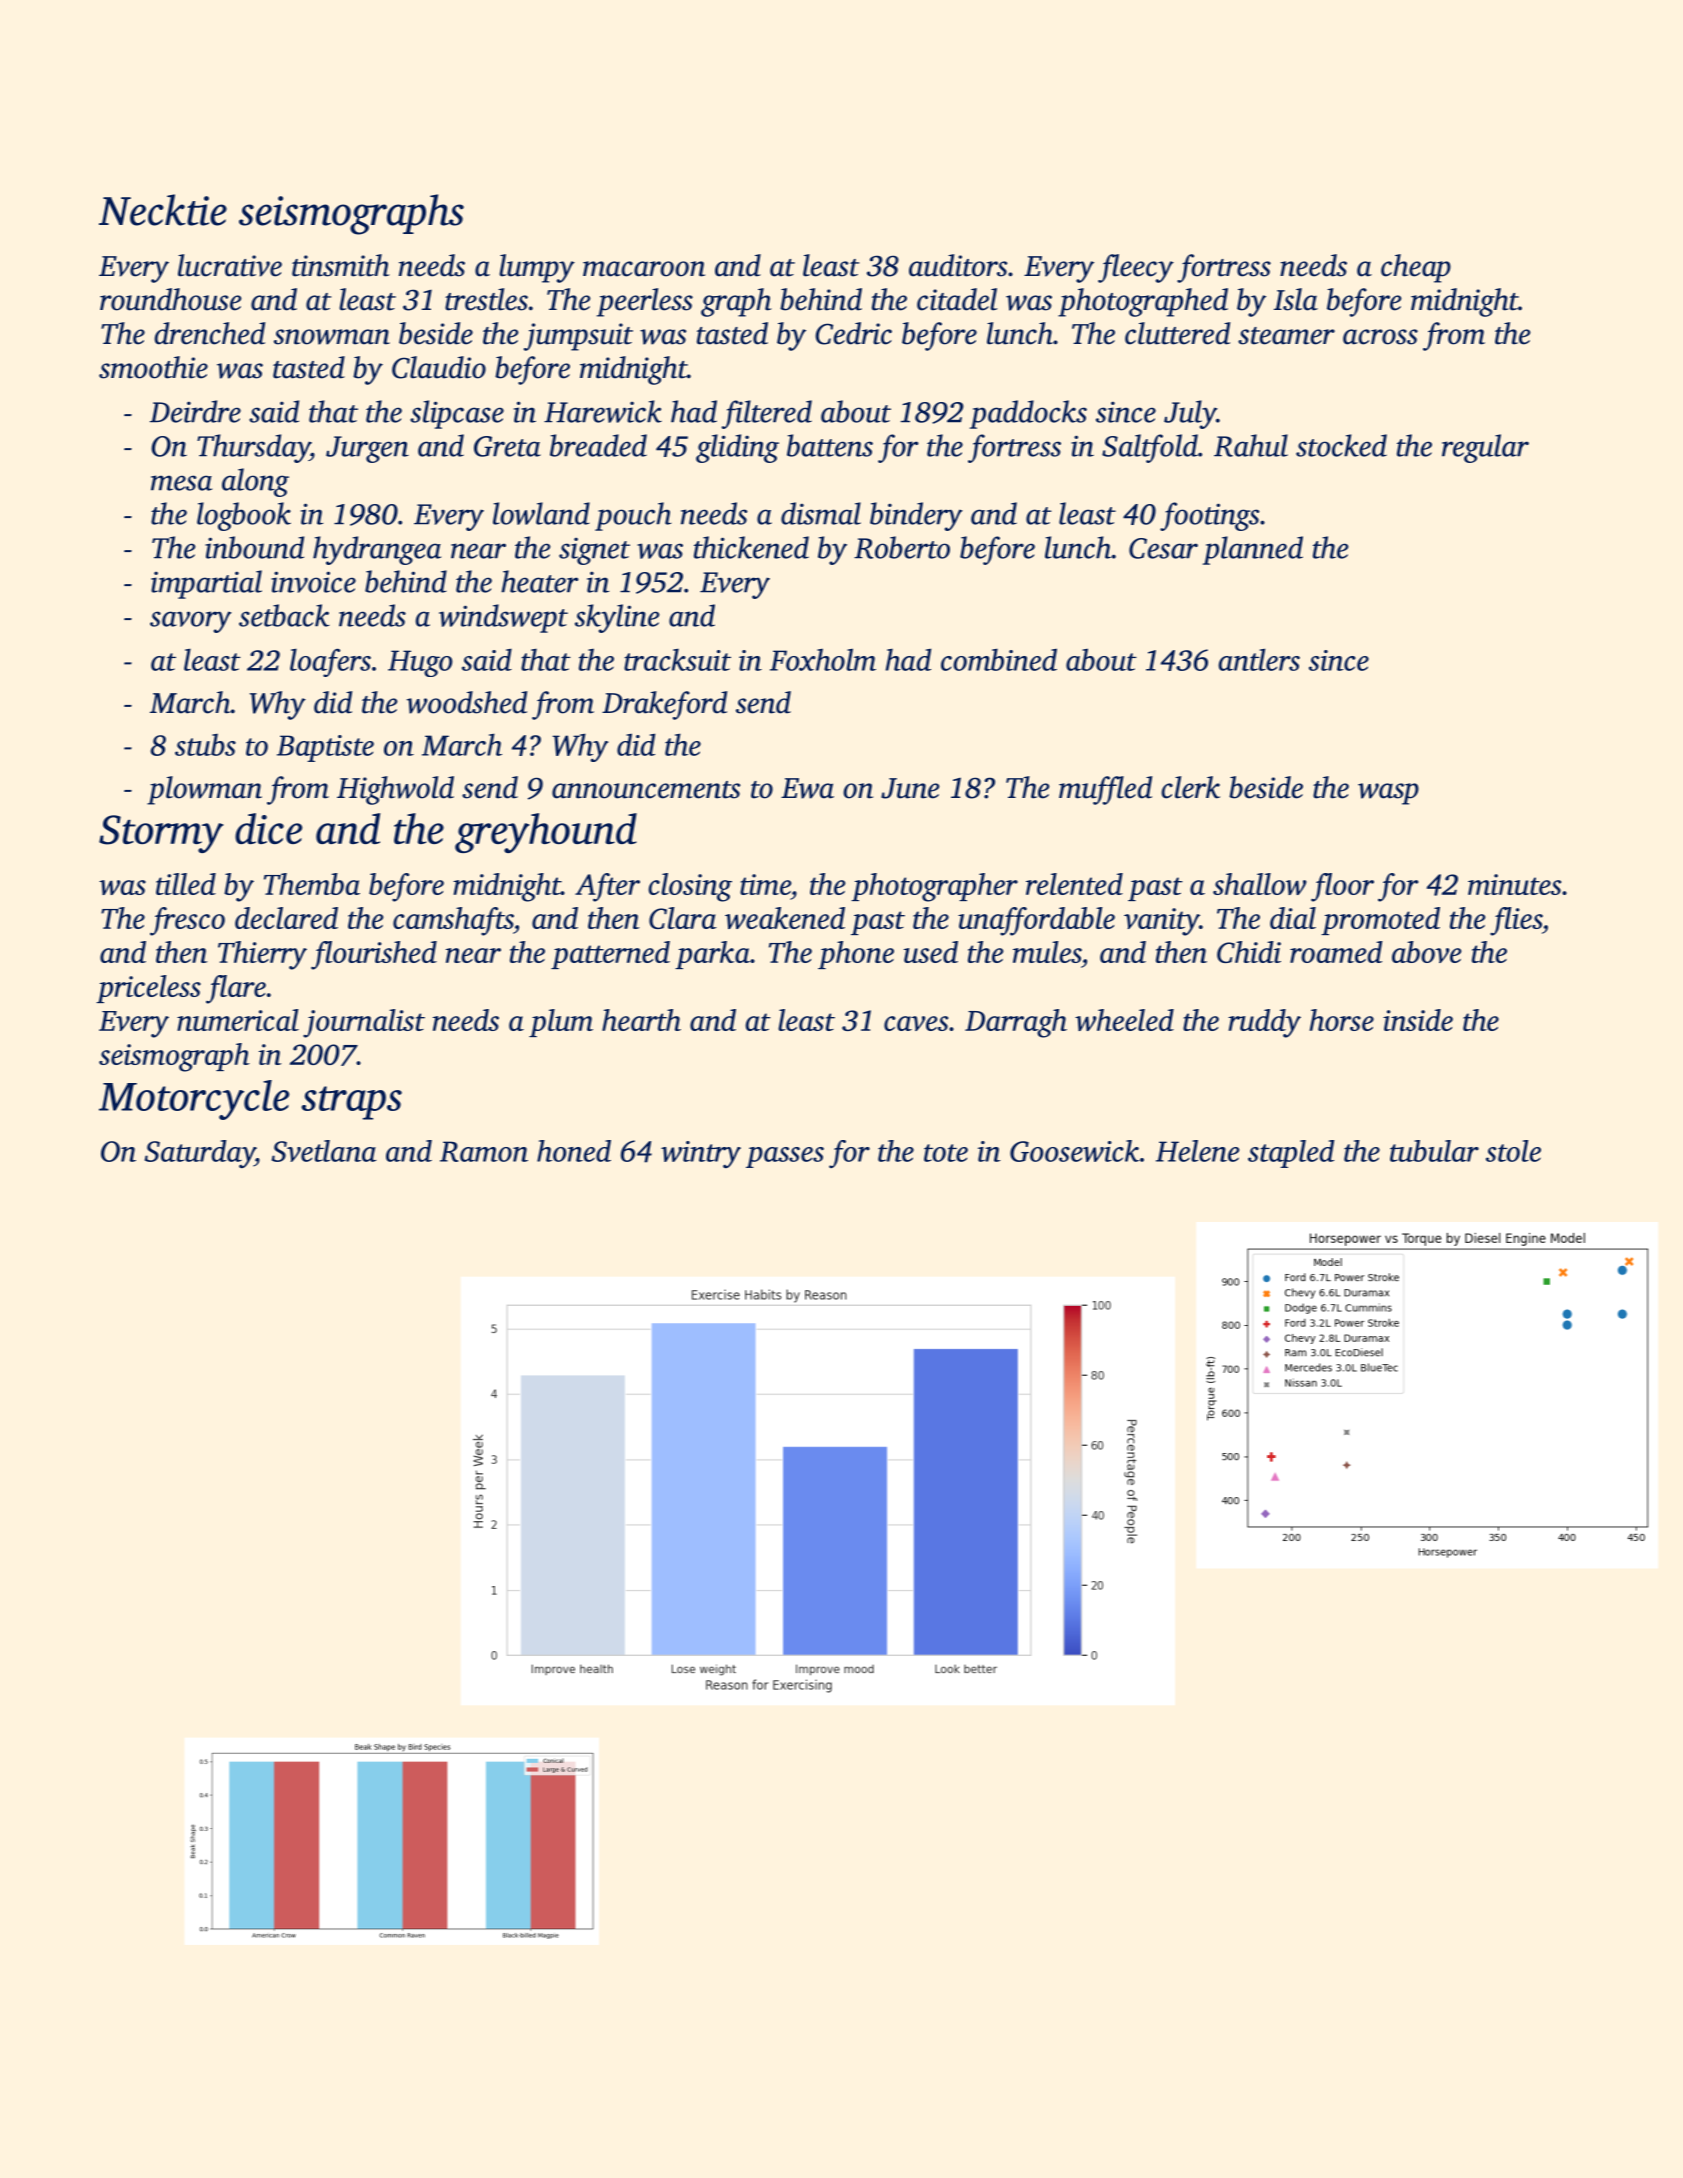 Image resolution: width=1683 pixels, height=2178 pixels. Describe the element at coordinates (163, 210) in the screenshot. I see `Necktie` at that location.
